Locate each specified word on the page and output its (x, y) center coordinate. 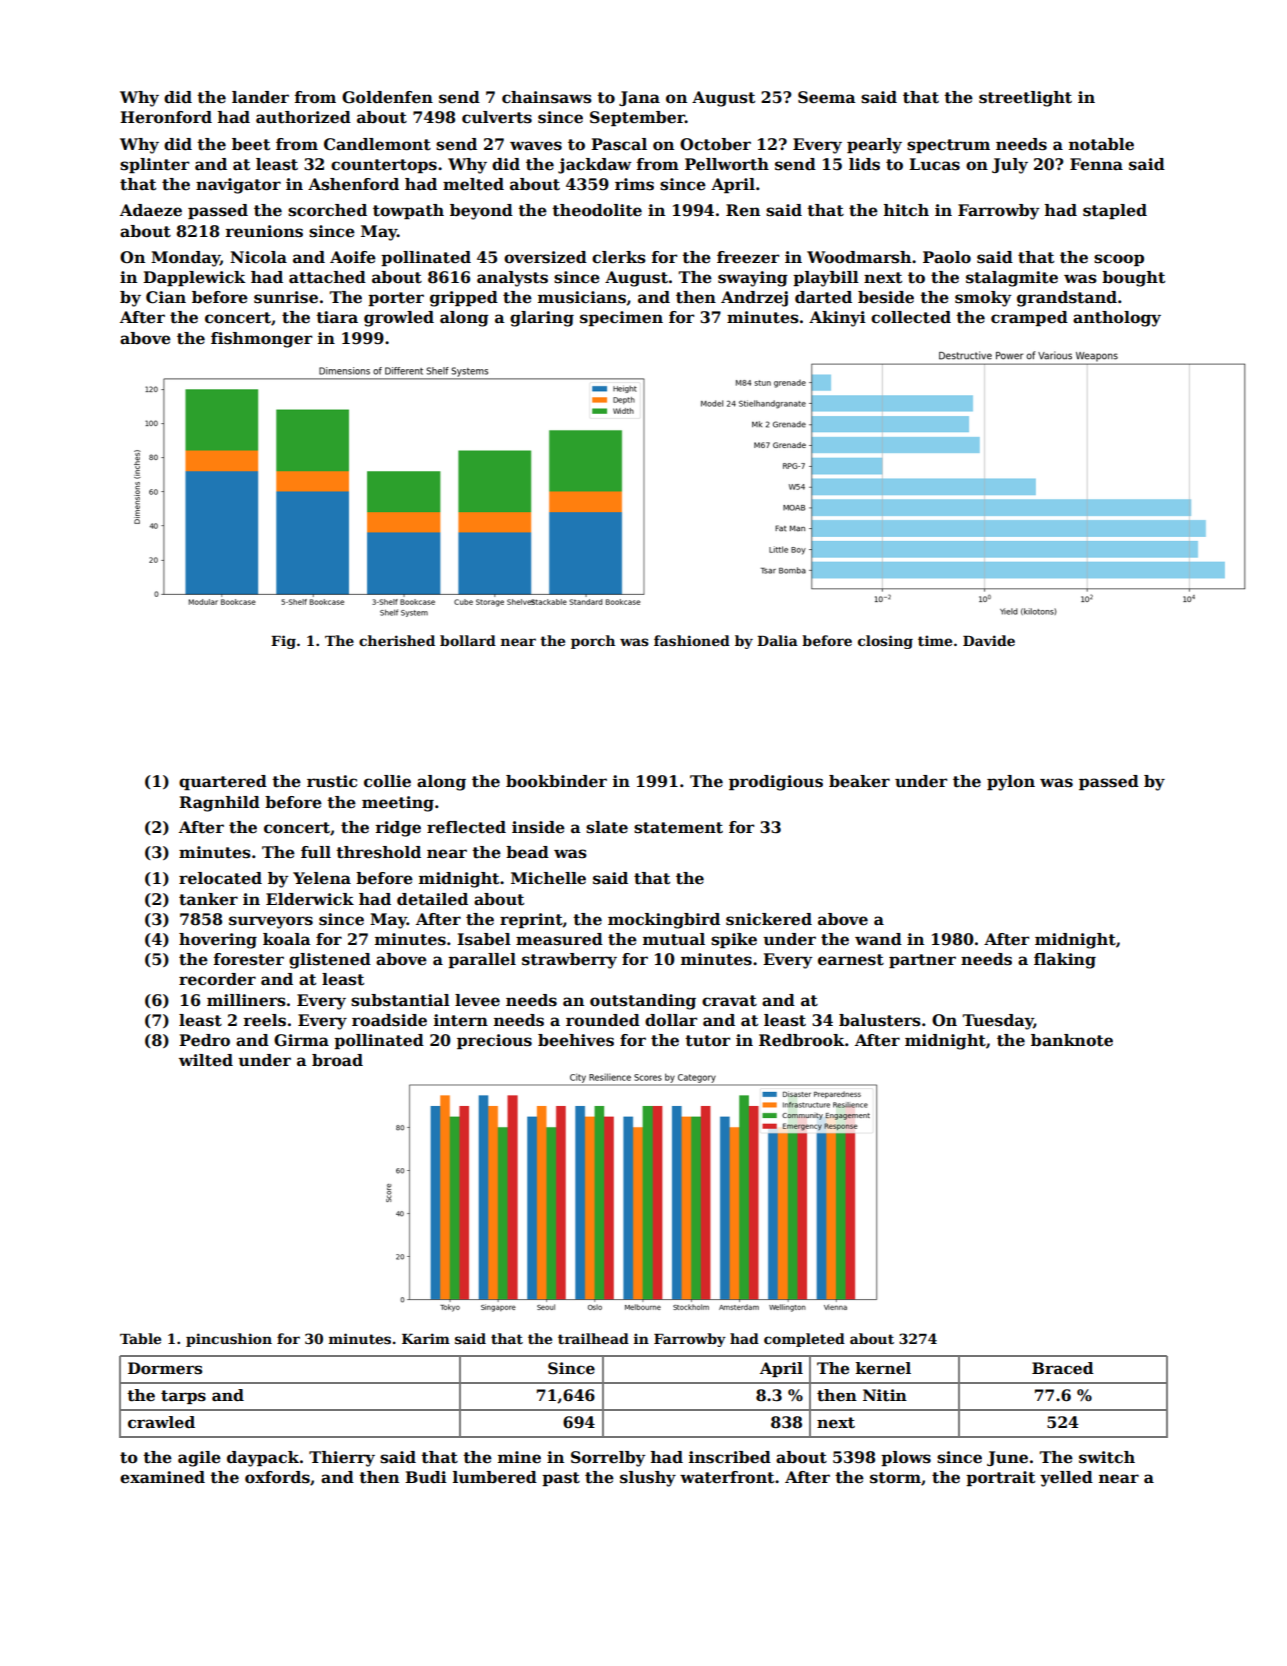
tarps (183, 1397)
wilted (206, 1060)
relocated (220, 878)
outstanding (643, 1002)
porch (593, 642)
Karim (426, 1338)
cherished (397, 640)
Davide (989, 640)
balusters (880, 1020)
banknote (1072, 1040)
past (561, 1479)
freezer (748, 257)
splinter (154, 165)
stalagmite (1012, 279)
